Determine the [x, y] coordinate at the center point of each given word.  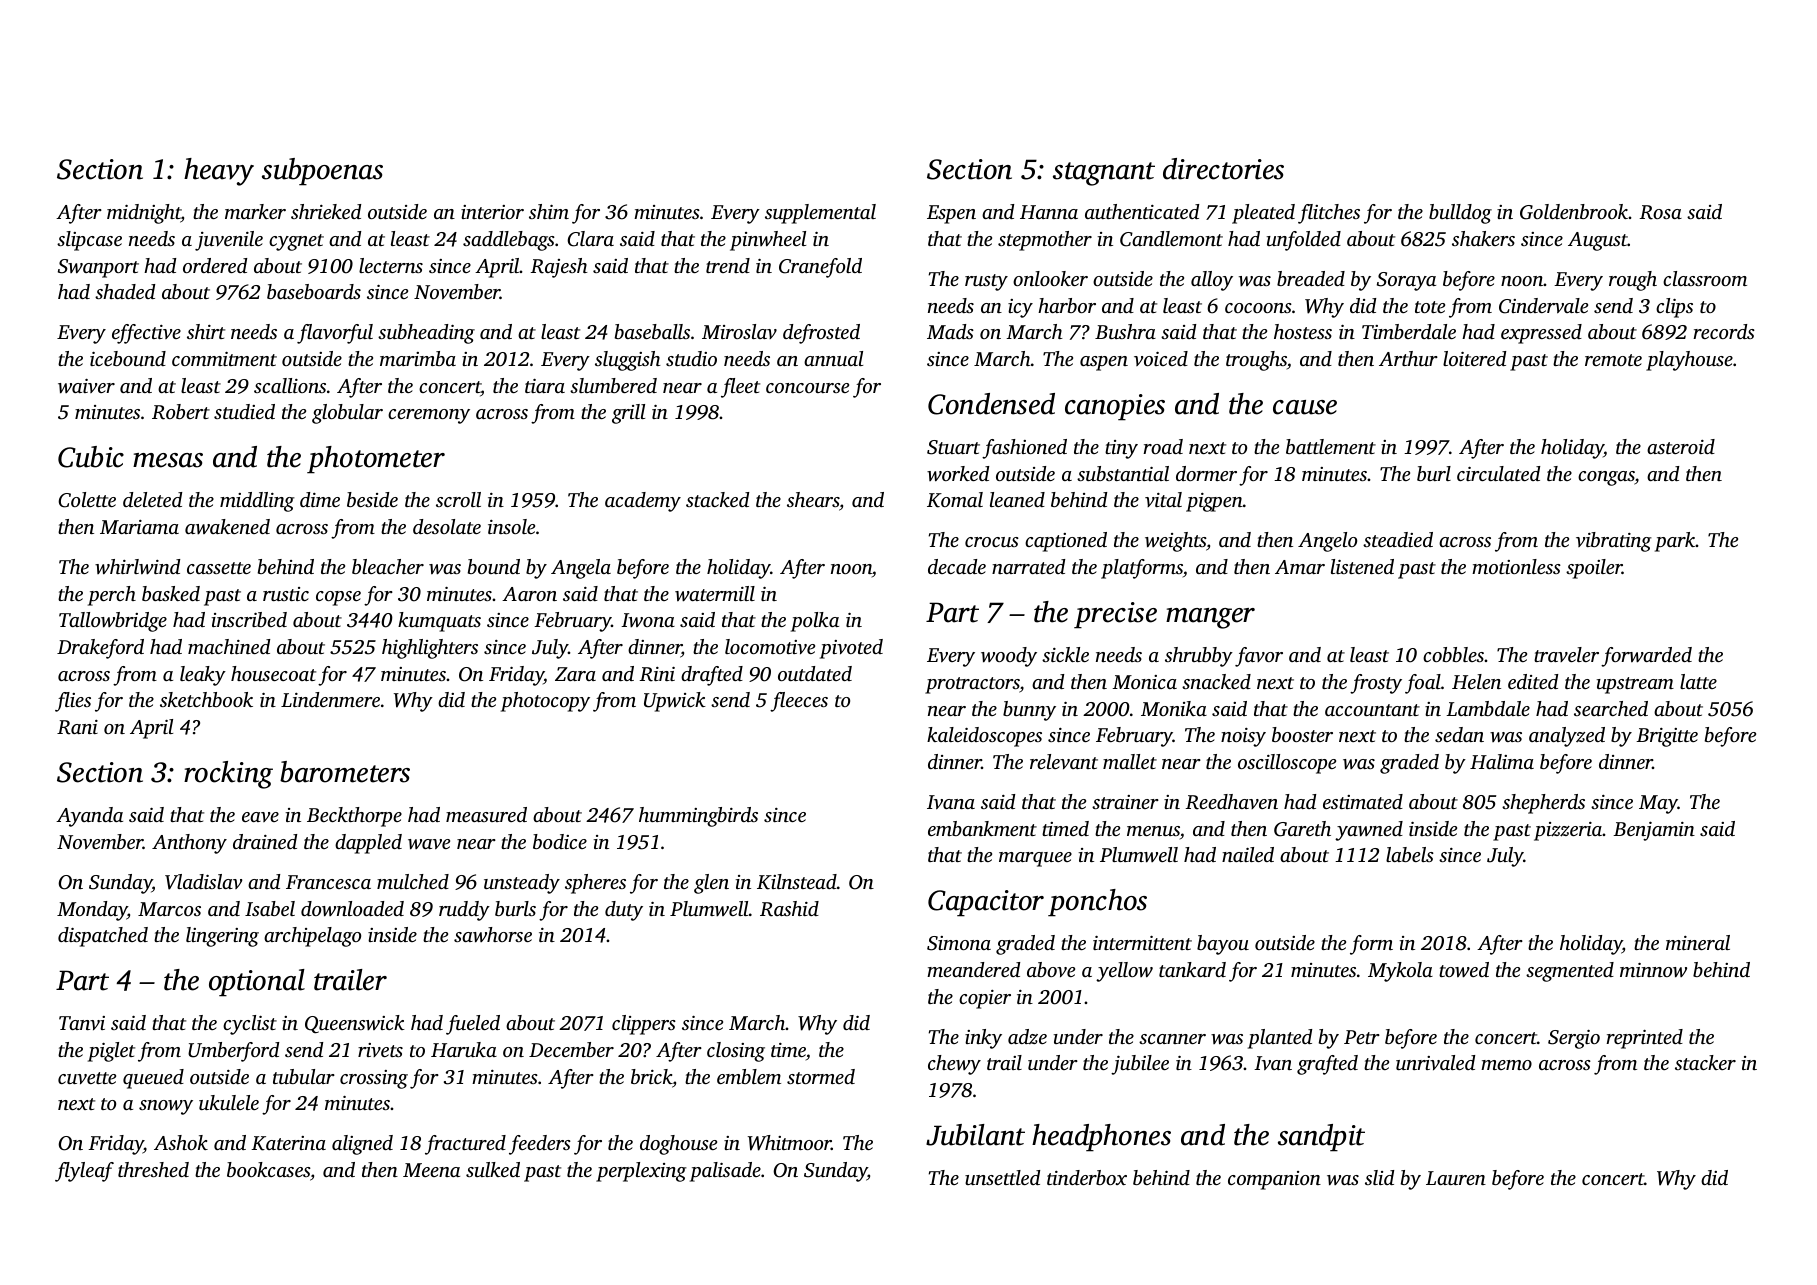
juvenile [229, 241]
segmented [1570, 972]
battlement [1331, 446]
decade [957, 566]
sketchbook [206, 699]
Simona [959, 943]
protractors [972, 685]
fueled [473, 1025]
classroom [1705, 278]
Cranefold [820, 268]
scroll [458, 499]
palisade [725, 1172]
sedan [1459, 734]
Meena [431, 1170]
